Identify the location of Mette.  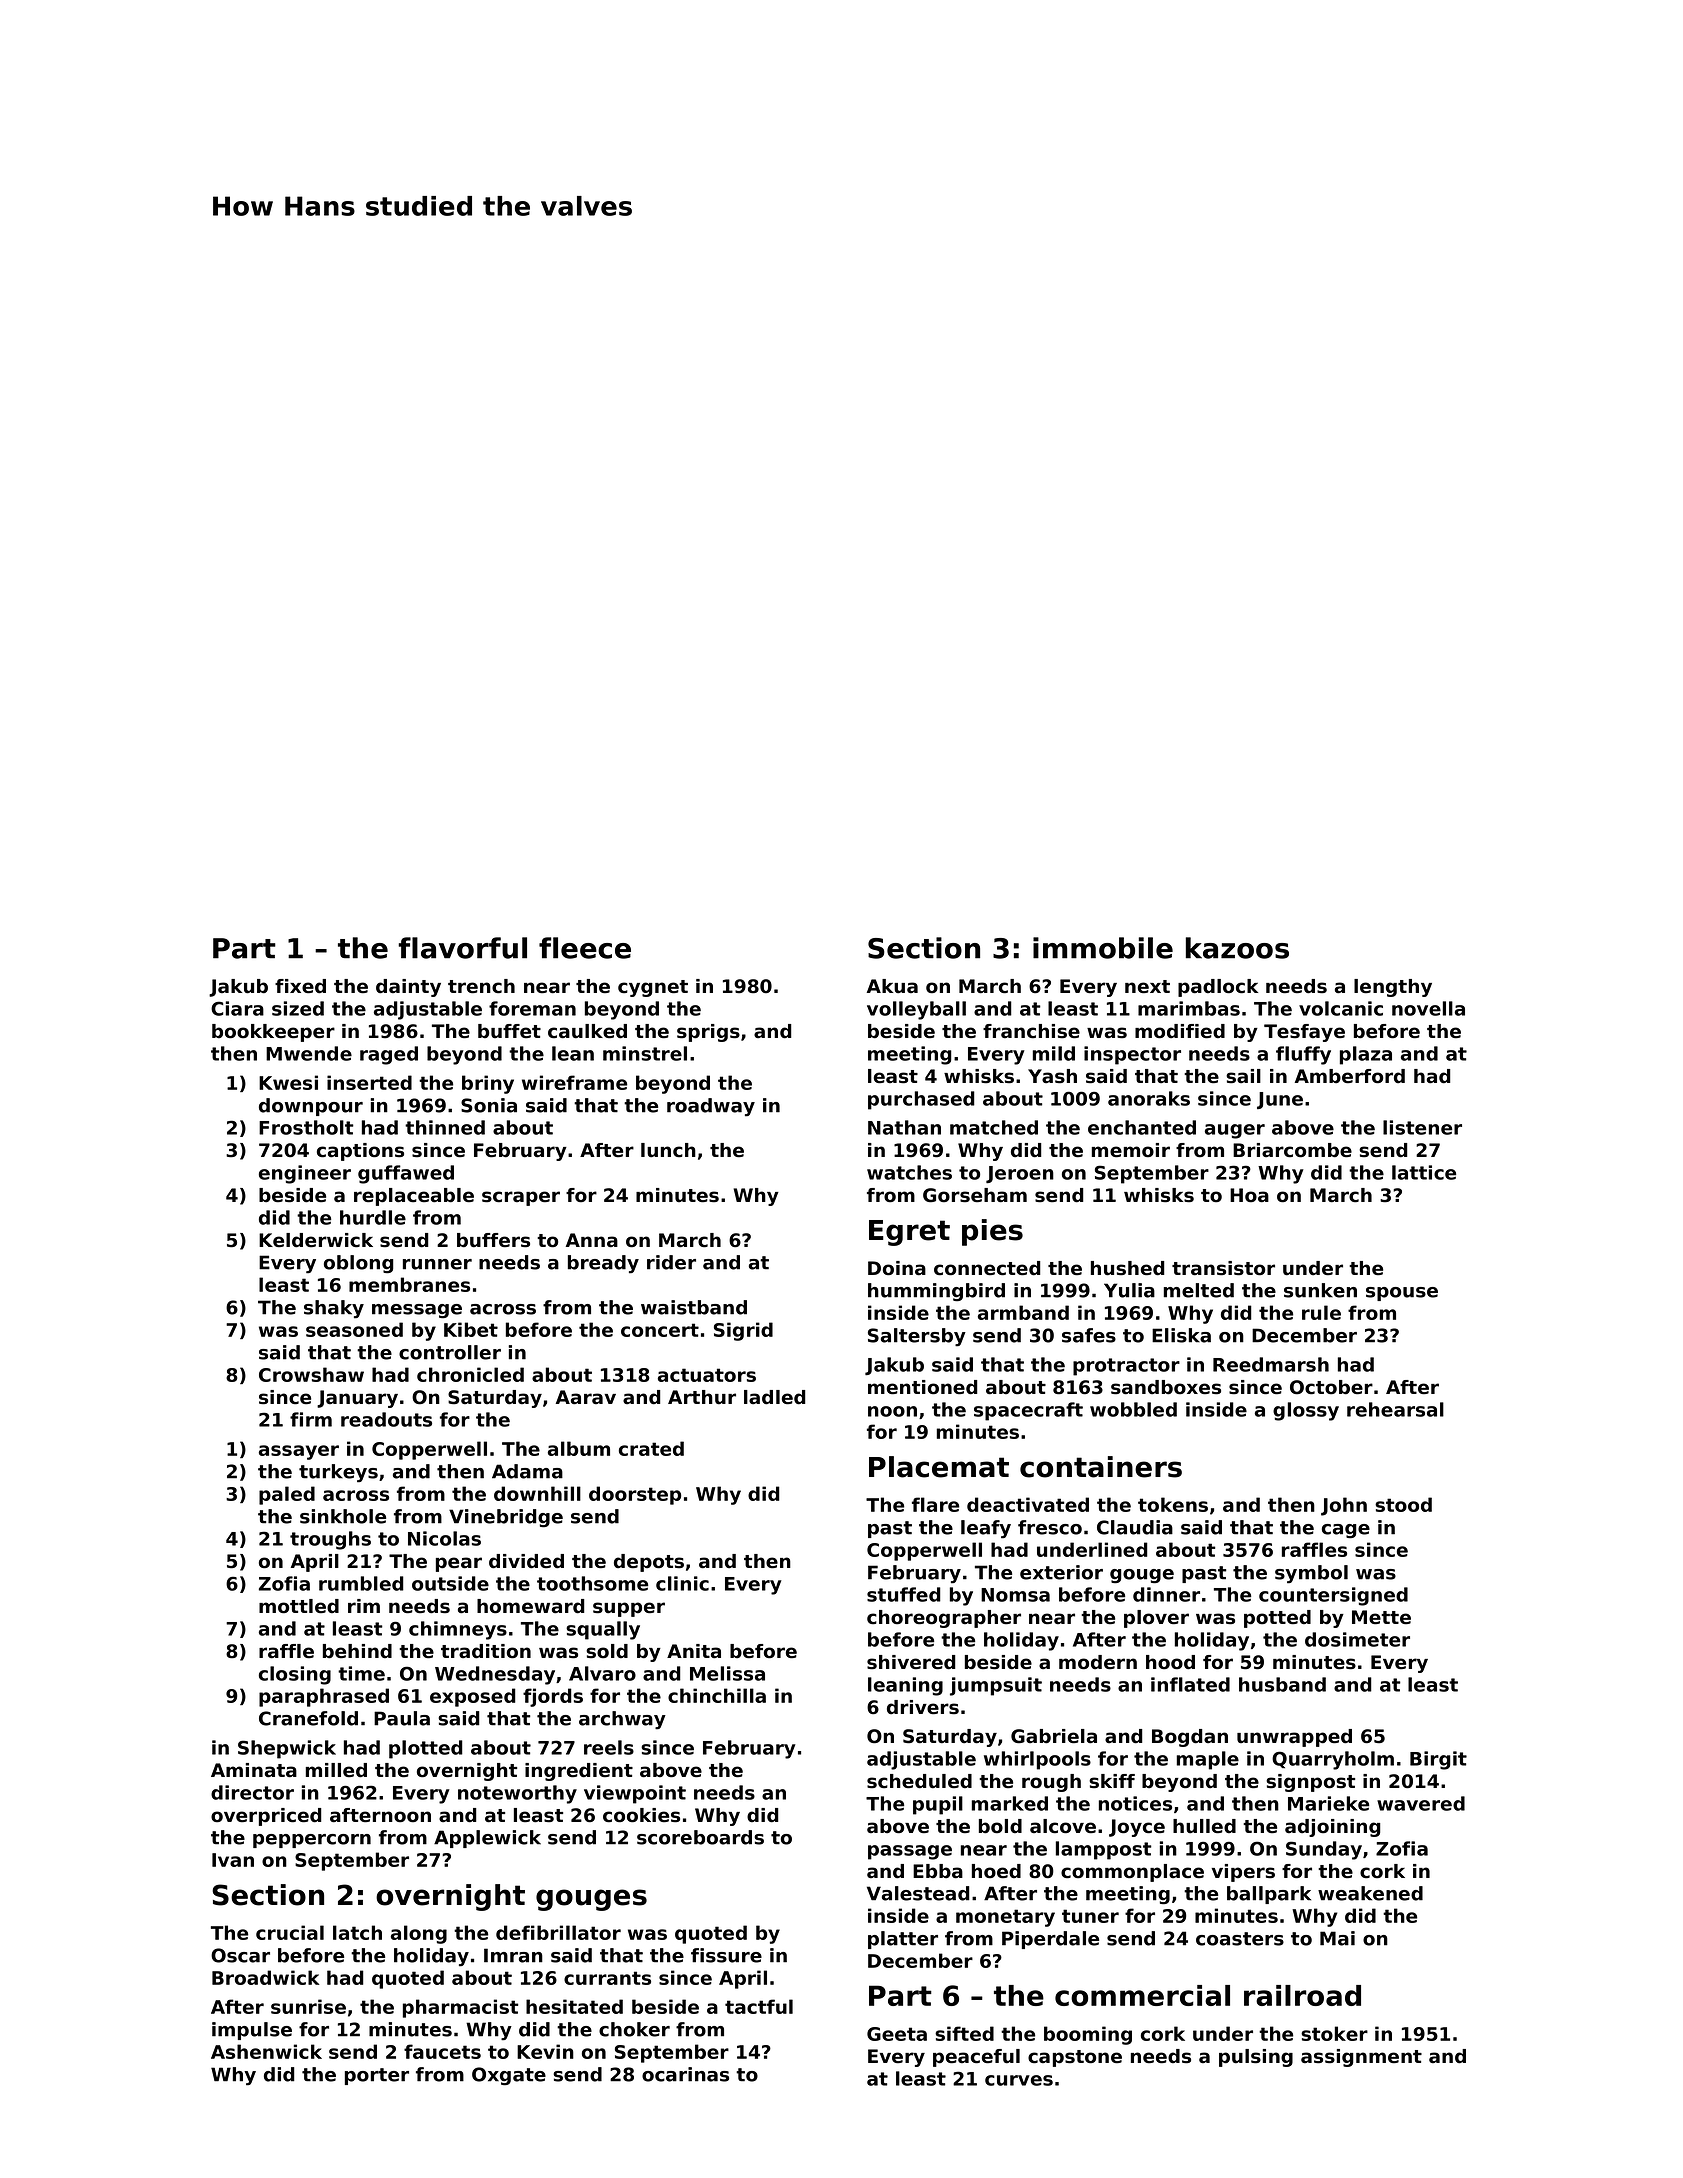
(1381, 1617).
